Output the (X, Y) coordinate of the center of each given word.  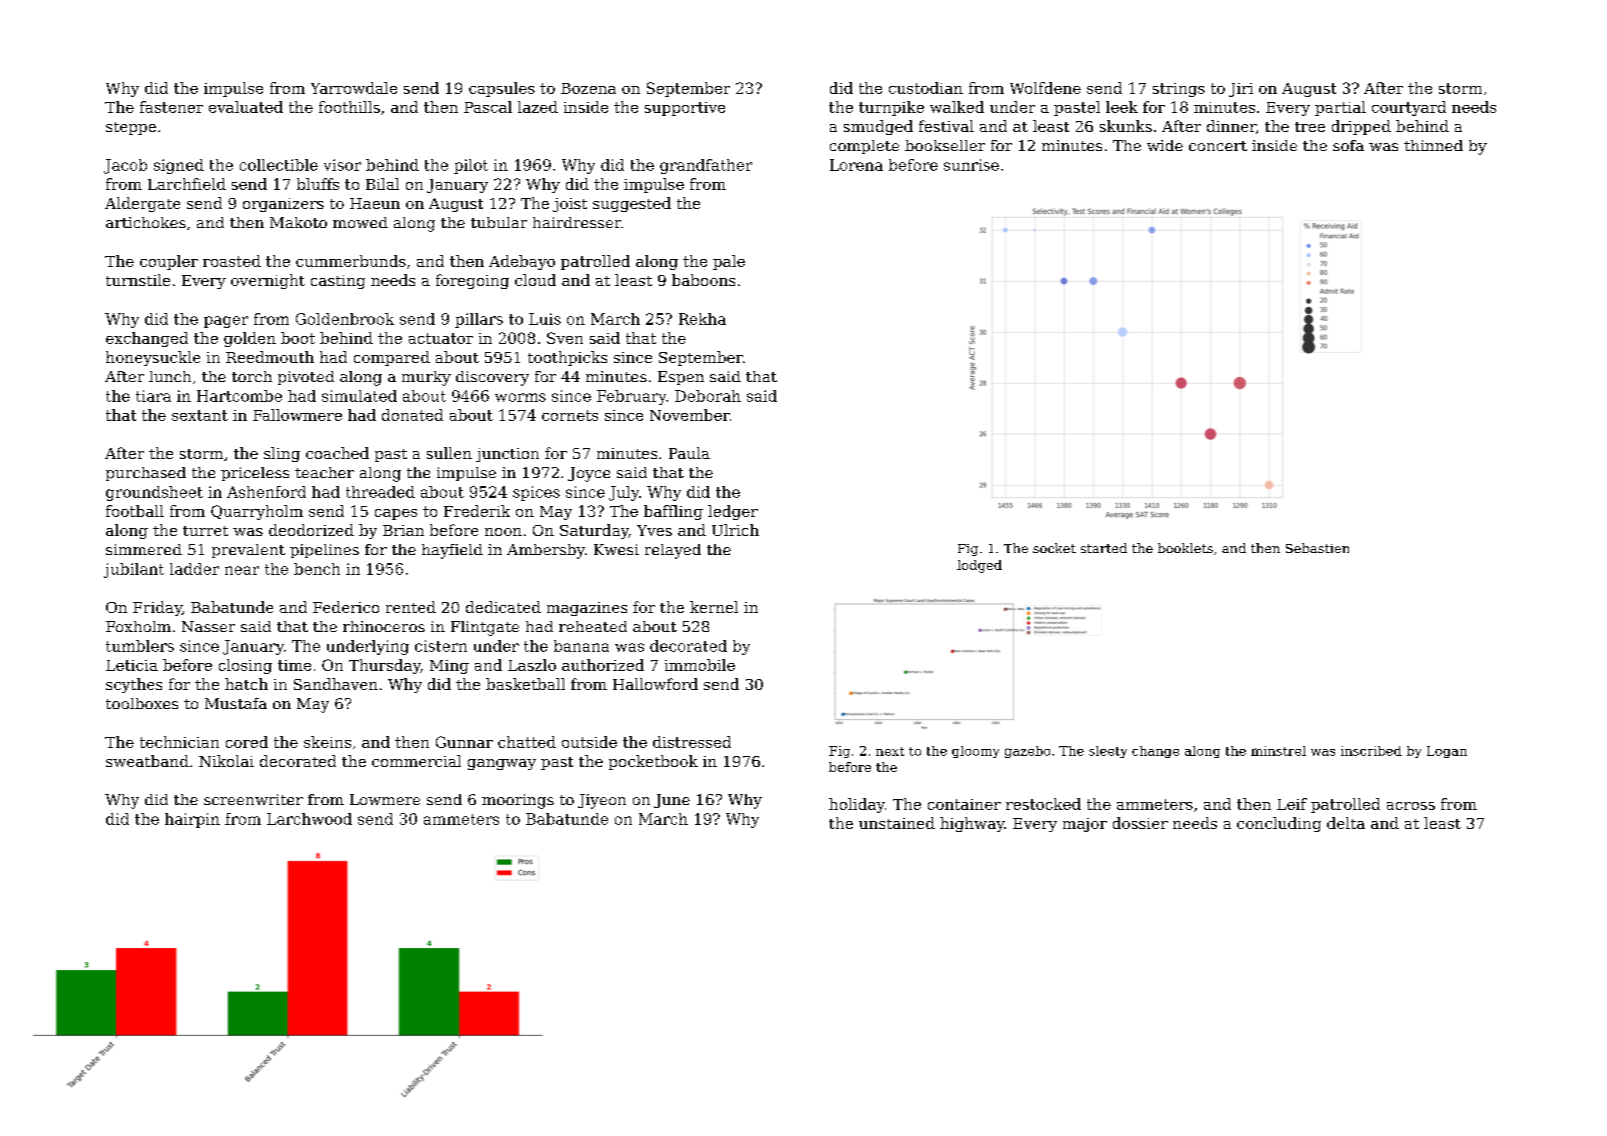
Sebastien (1317, 548)
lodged (979, 566)
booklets (1185, 548)
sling (282, 454)
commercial (416, 761)
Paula (689, 453)
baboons (703, 280)
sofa (1348, 145)
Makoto (298, 222)
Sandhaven (336, 684)
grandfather (706, 166)
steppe (131, 128)
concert (1218, 146)
